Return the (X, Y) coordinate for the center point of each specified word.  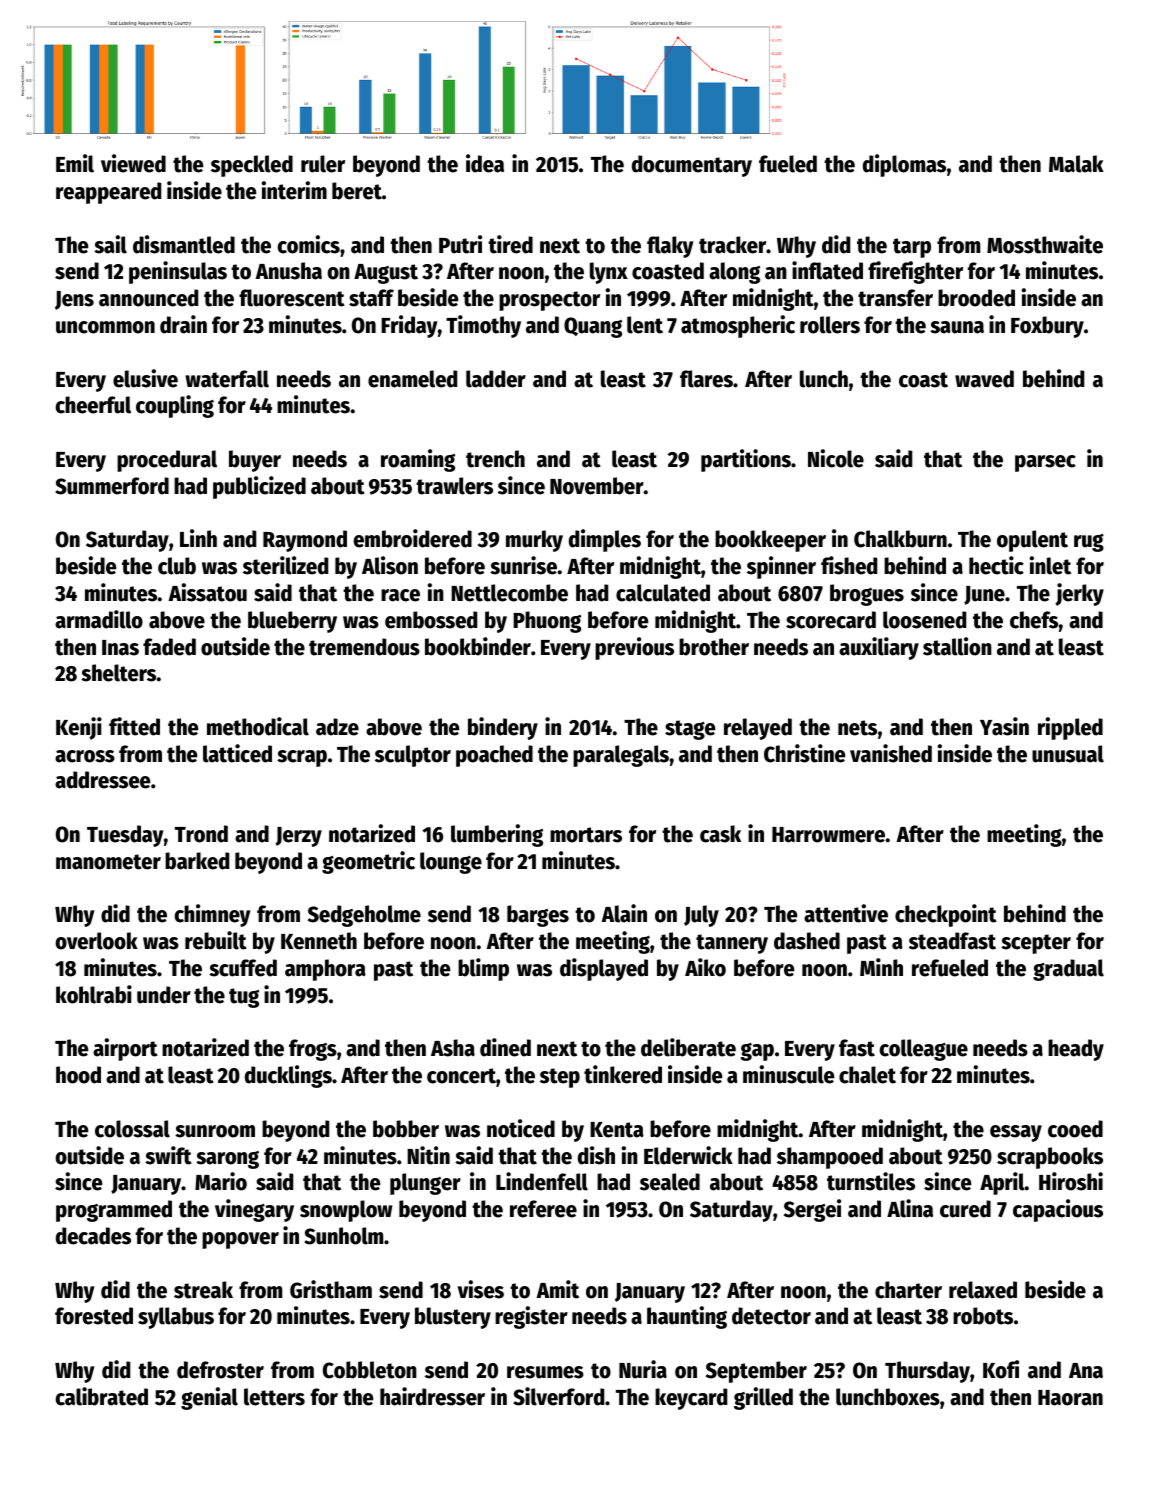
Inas (120, 648)
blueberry (292, 622)
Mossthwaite (1045, 244)
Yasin (1004, 726)
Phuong (547, 622)
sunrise (523, 565)
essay (1016, 1133)
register (531, 1317)
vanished (891, 753)
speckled (252, 166)
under (164, 995)
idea (485, 163)
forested (94, 1316)
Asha (453, 1048)
